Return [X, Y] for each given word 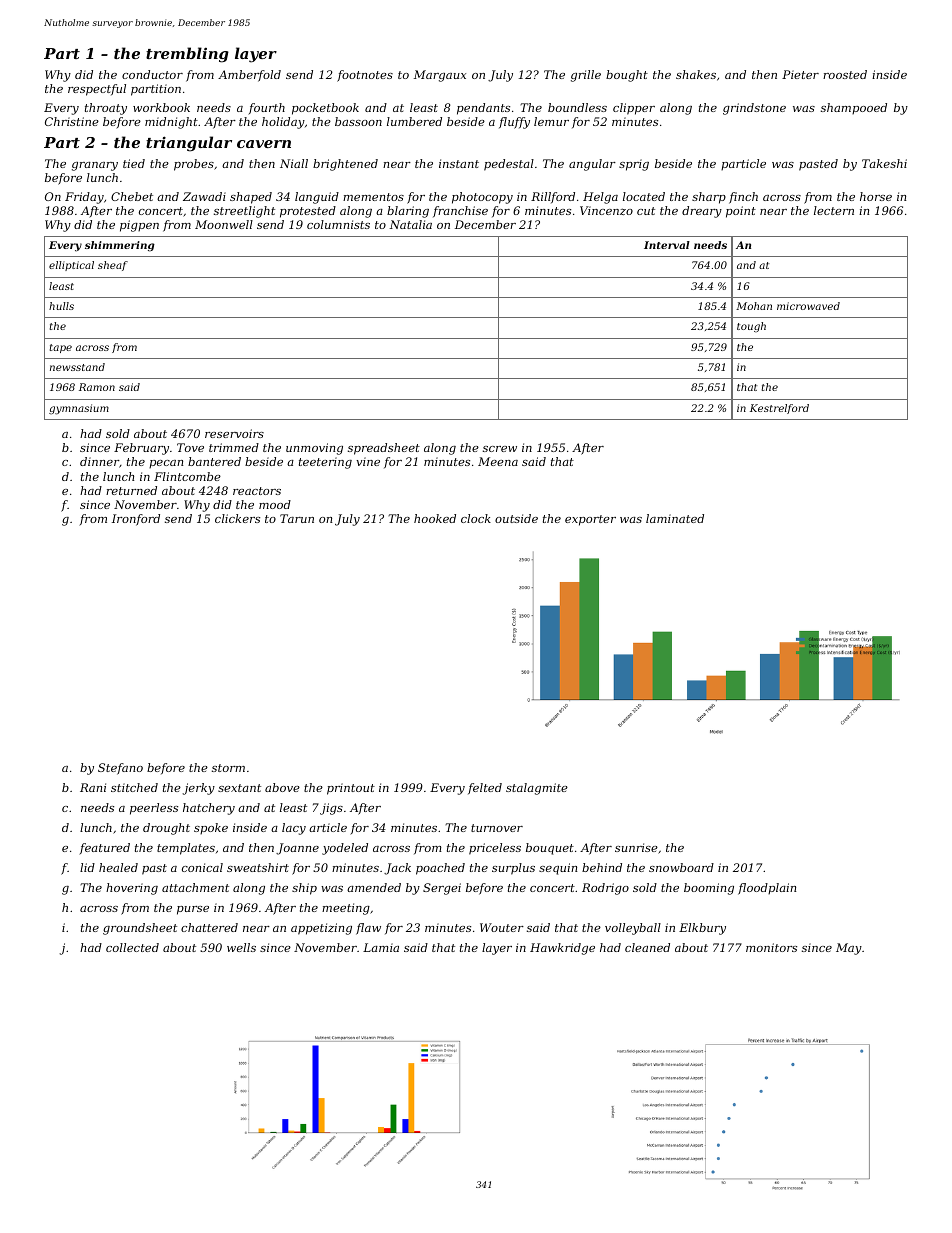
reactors [257, 491]
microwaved [808, 306]
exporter [590, 520]
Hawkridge [562, 949]
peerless [154, 809]
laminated [675, 518]
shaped [251, 198]
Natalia [410, 224]
